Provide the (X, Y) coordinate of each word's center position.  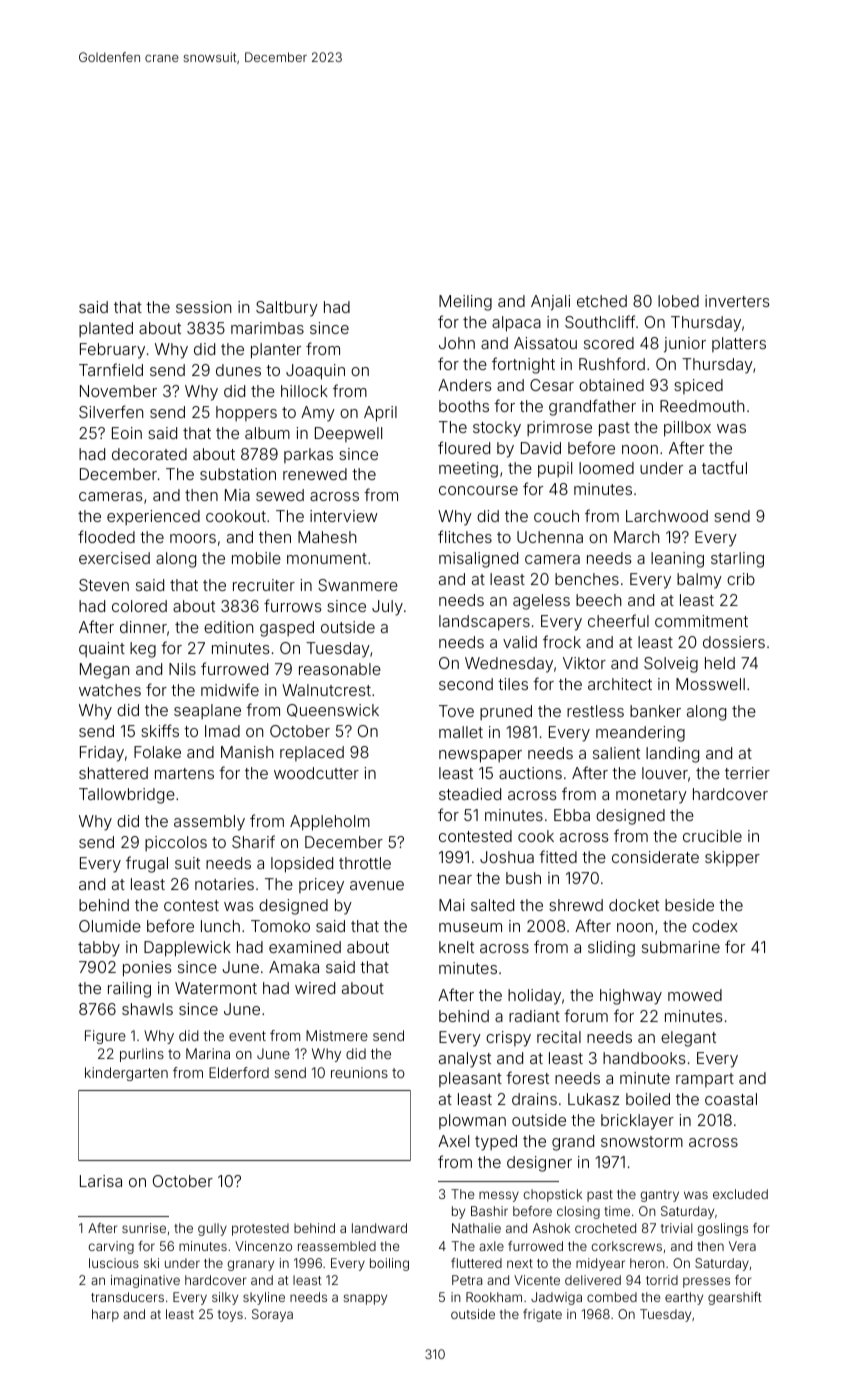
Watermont (216, 988)
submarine (681, 947)
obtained (611, 385)
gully (212, 1229)
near (455, 879)
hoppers (246, 413)
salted (492, 905)
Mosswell (710, 684)
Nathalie (476, 1228)
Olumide (110, 926)
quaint (102, 649)
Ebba (572, 815)
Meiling (465, 303)
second (466, 684)
